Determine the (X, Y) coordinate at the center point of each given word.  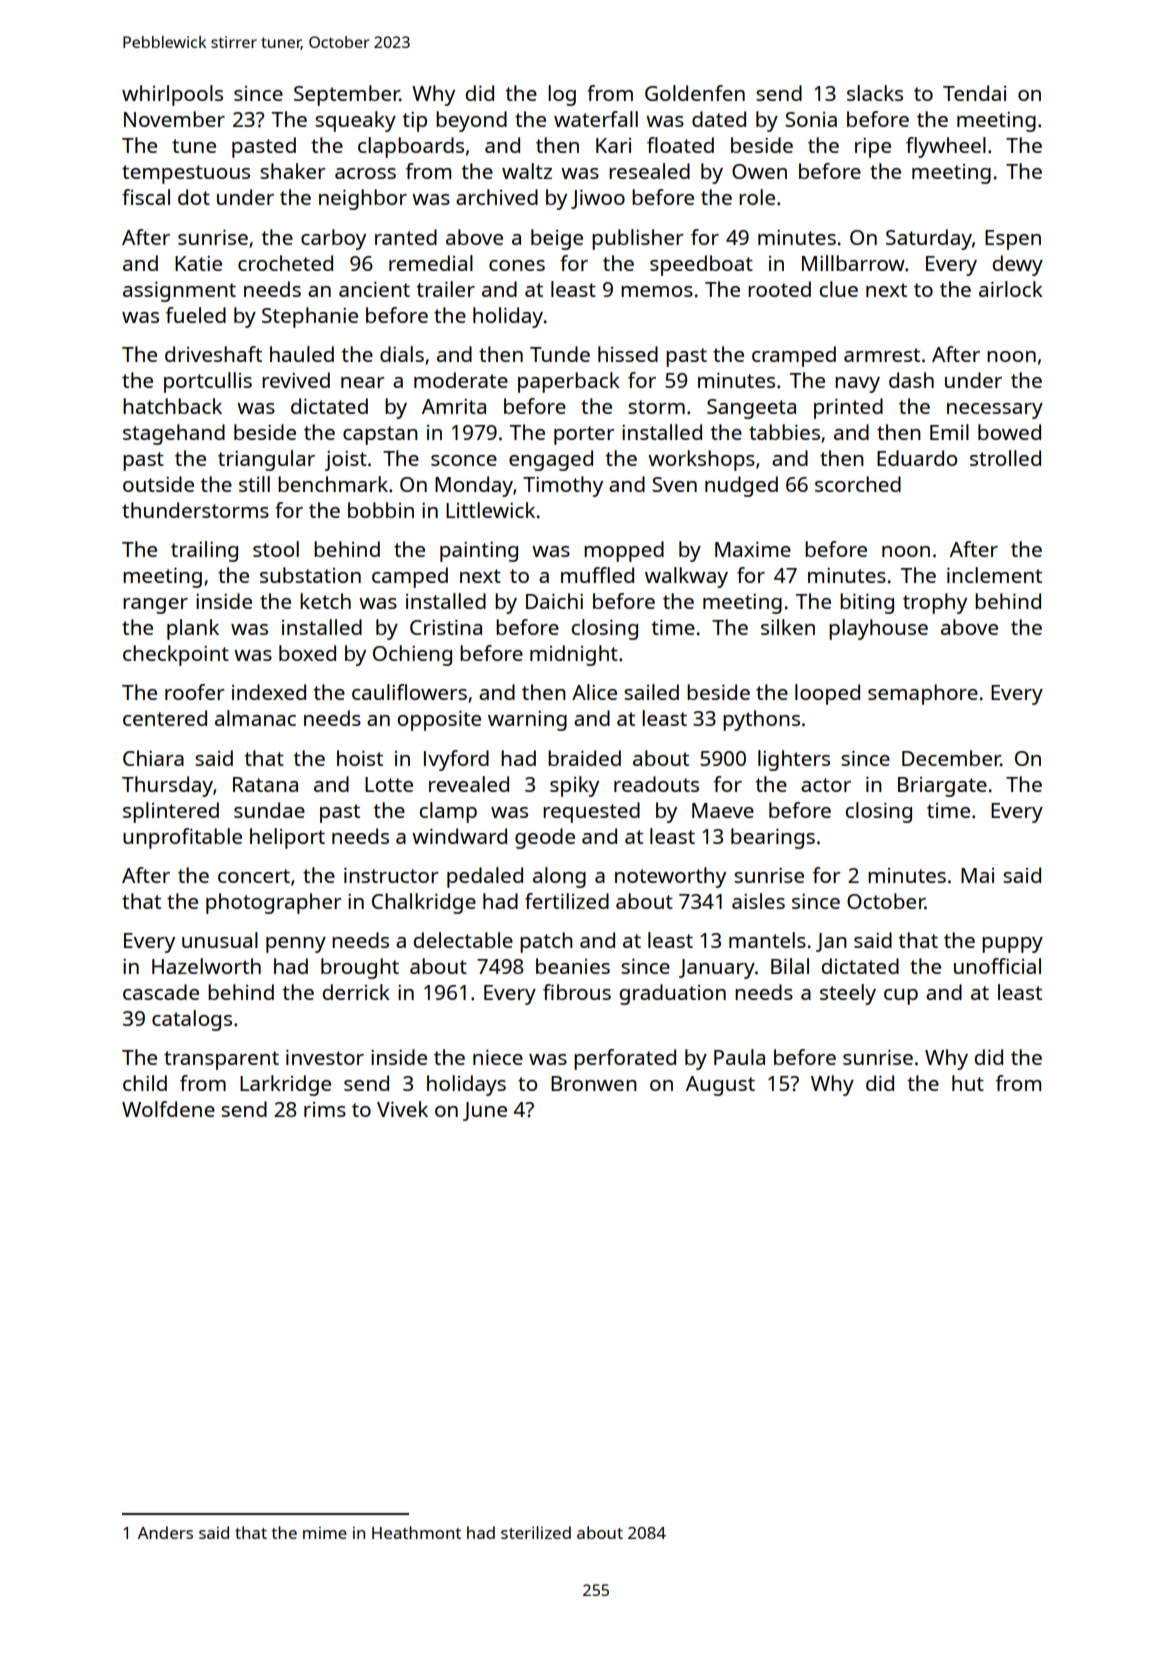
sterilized (536, 1532)
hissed (628, 354)
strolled (1005, 458)
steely (848, 994)
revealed (469, 784)
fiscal (146, 197)
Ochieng (412, 655)
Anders (165, 1532)
